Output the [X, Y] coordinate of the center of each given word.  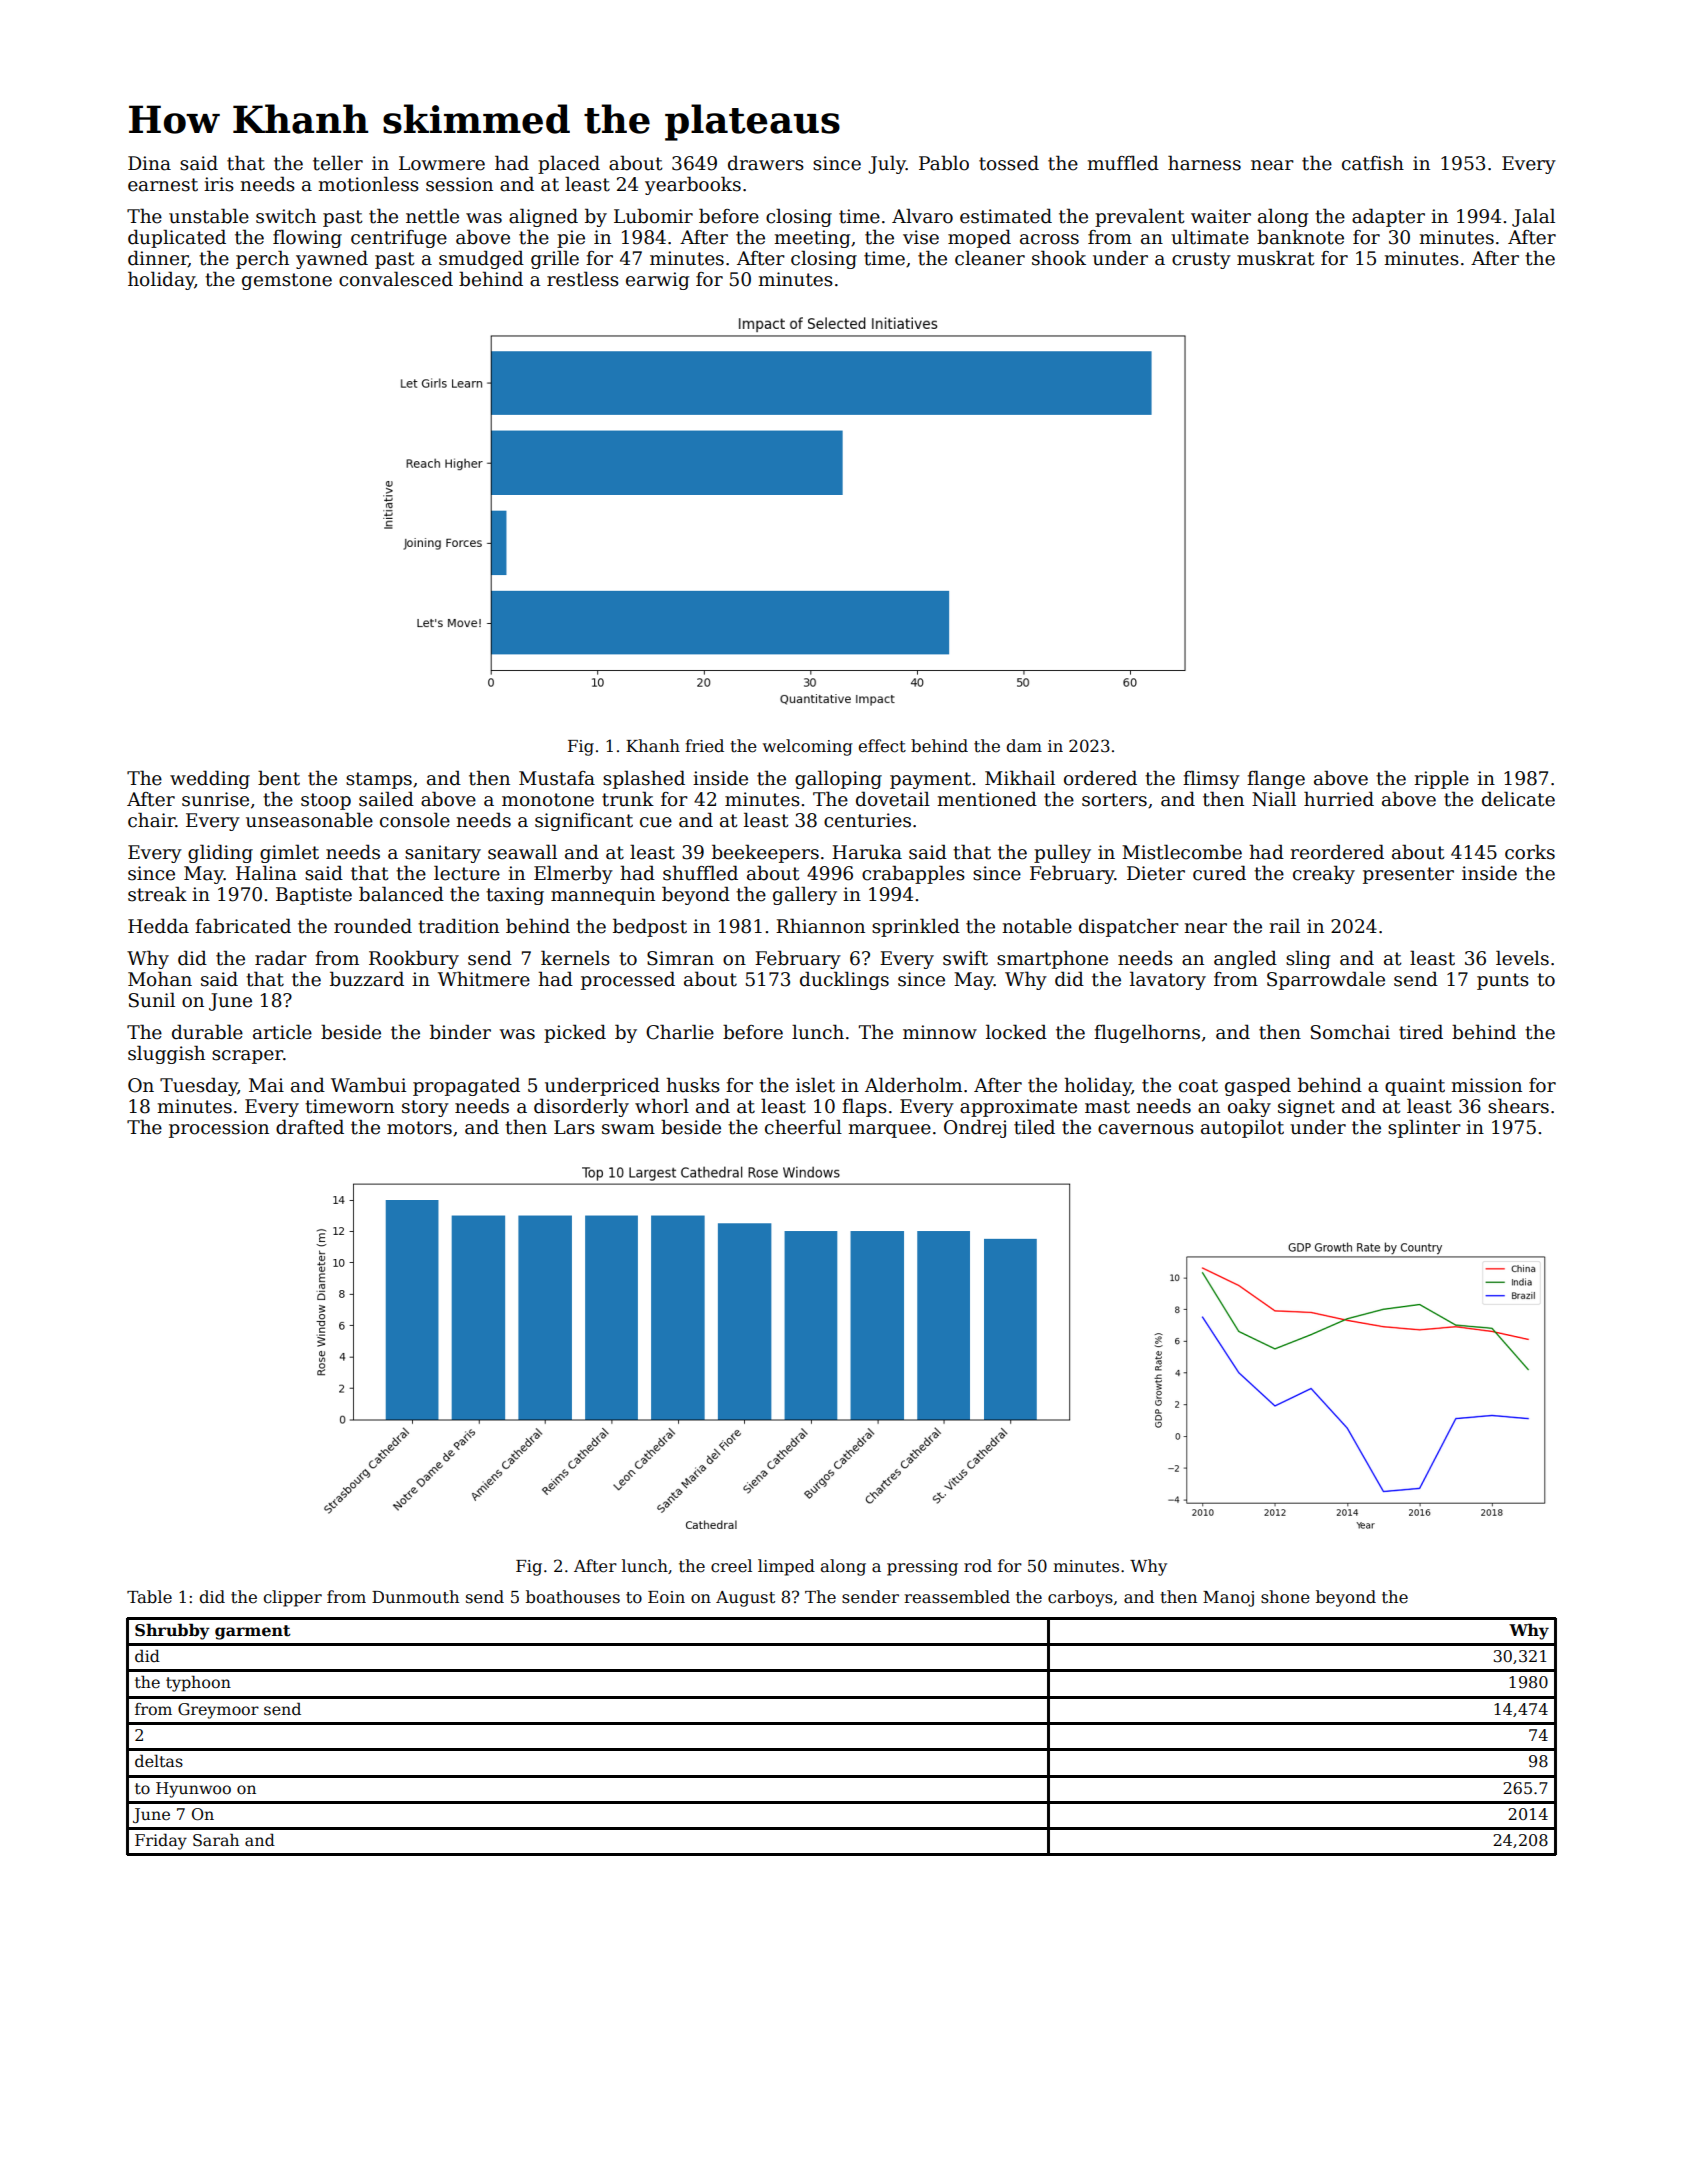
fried [704, 746]
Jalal [1533, 217]
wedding [210, 779]
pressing [922, 1568]
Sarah [216, 1840]
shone [1285, 1597]
